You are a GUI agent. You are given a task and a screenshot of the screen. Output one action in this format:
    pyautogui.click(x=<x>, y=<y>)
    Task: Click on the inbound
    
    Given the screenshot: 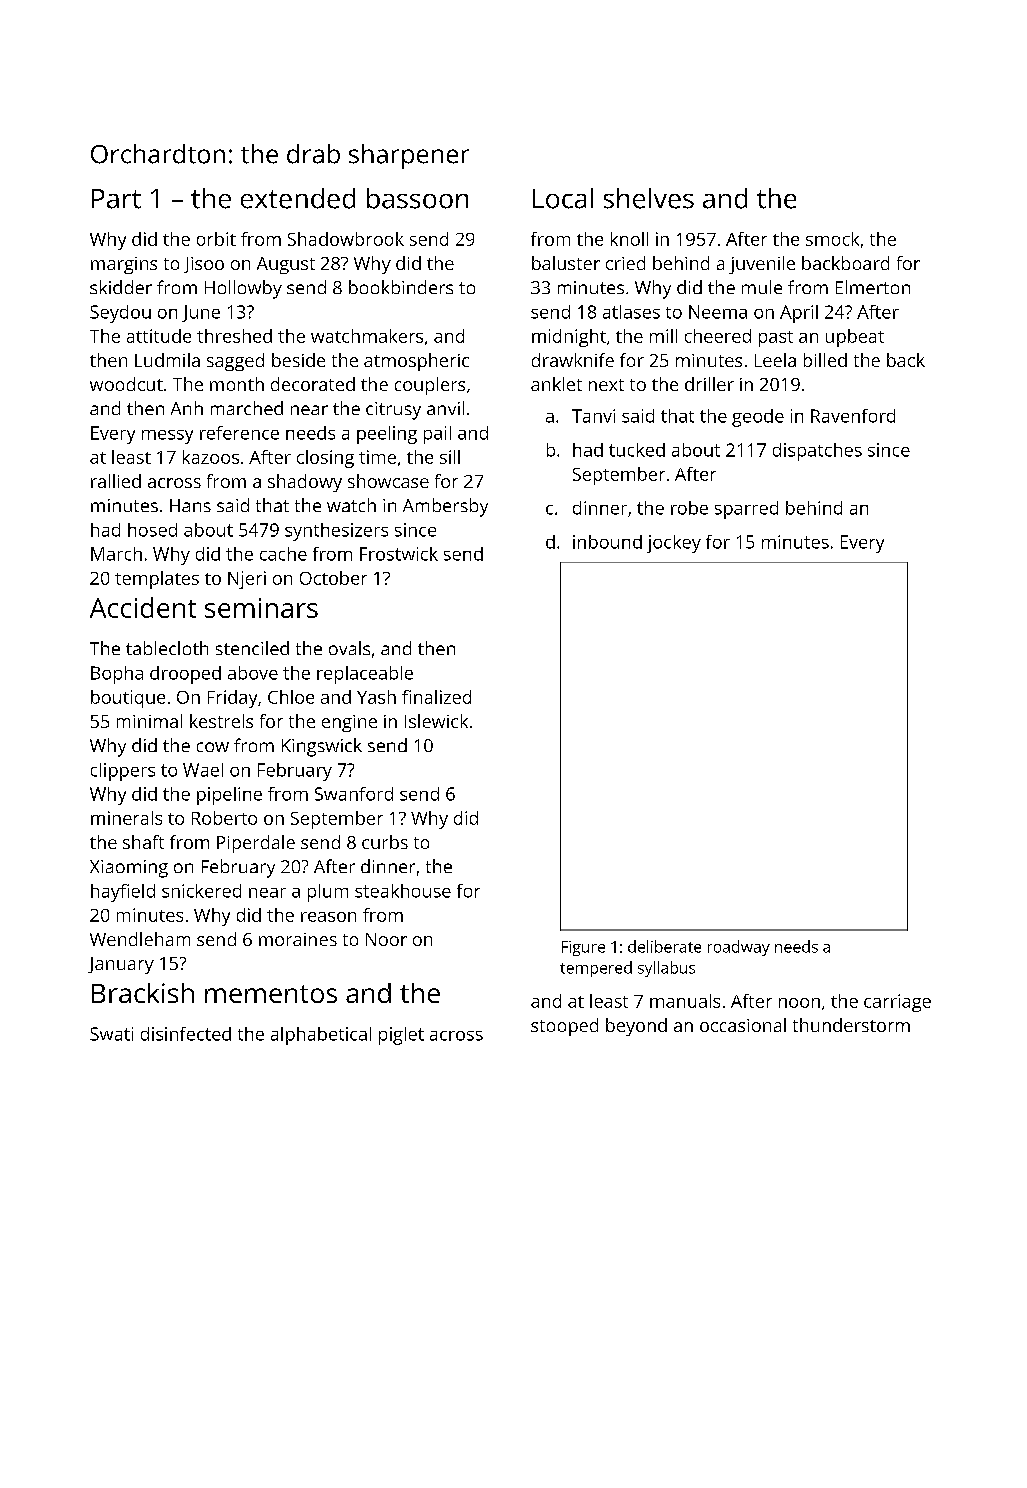 What is the action you would take?
    pyautogui.click(x=607, y=542)
